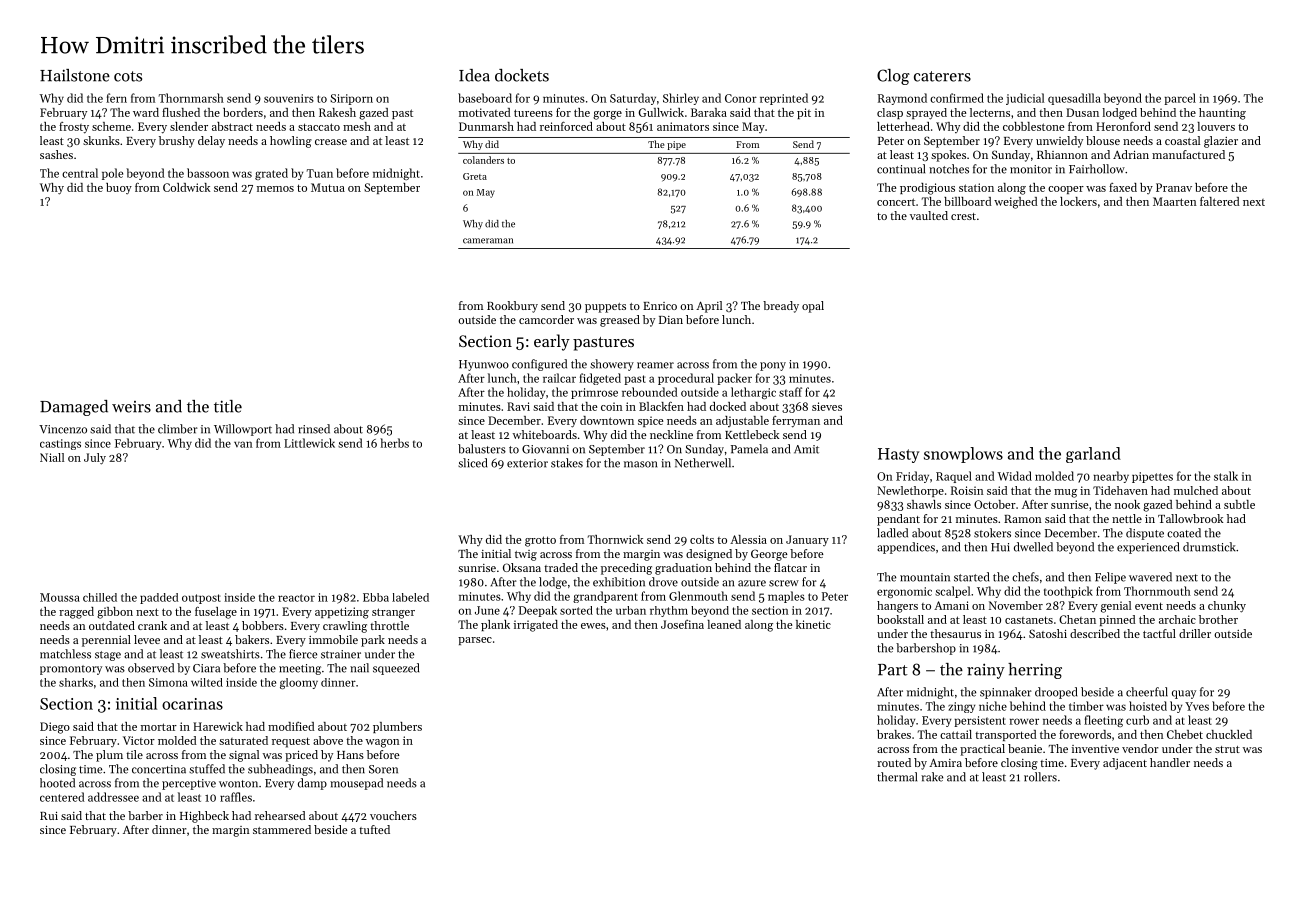 The height and width of the screenshot is (924, 1308). What do you see at coordinates (897, 777) in the screenshot?
I see `thermal` at bounding box center [897, 777].
